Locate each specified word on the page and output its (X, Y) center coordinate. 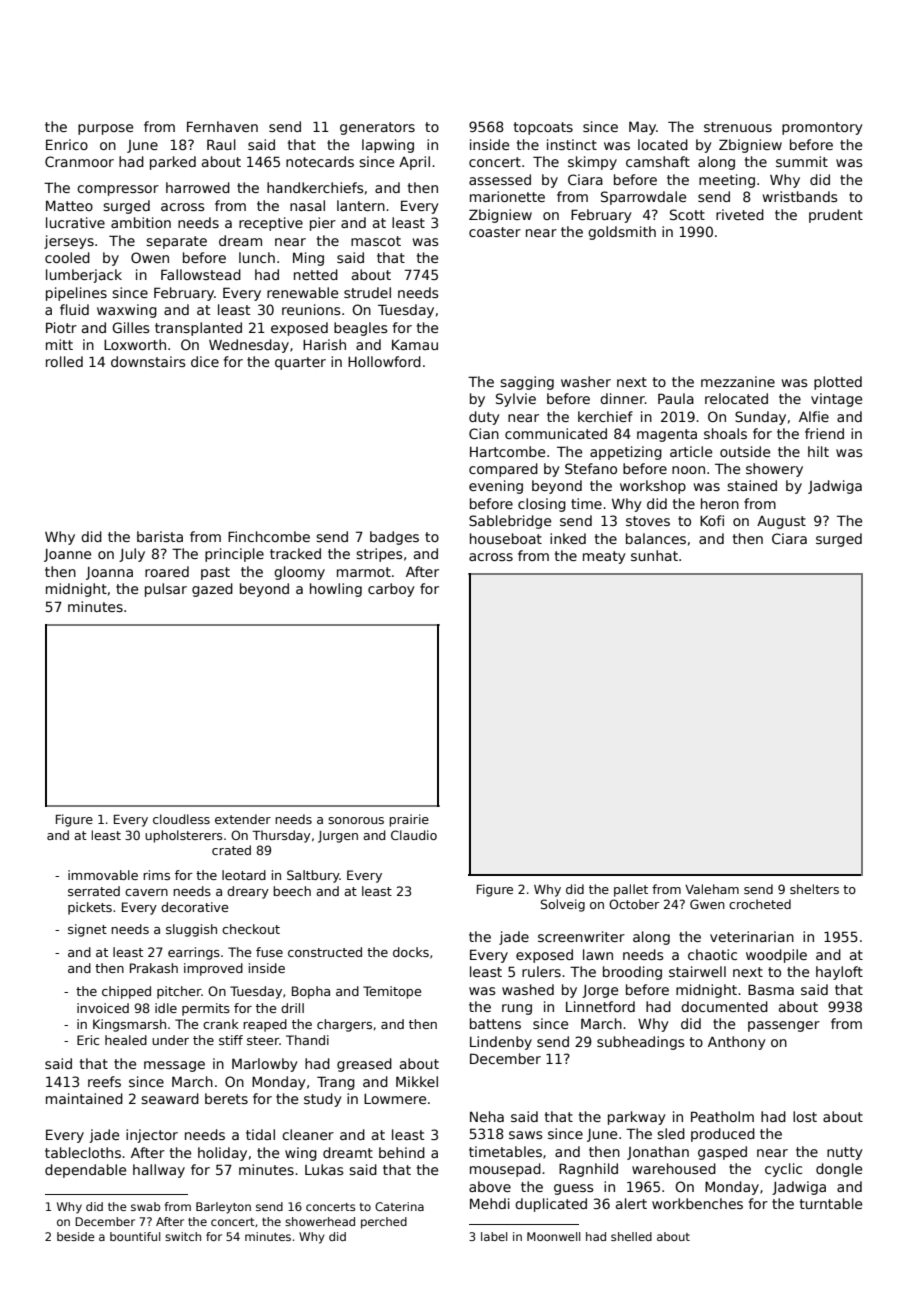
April (414, 163)
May (642, 128)
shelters (814, 889)
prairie (409, 820)
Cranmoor (79, 161)
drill (292, 1008)
